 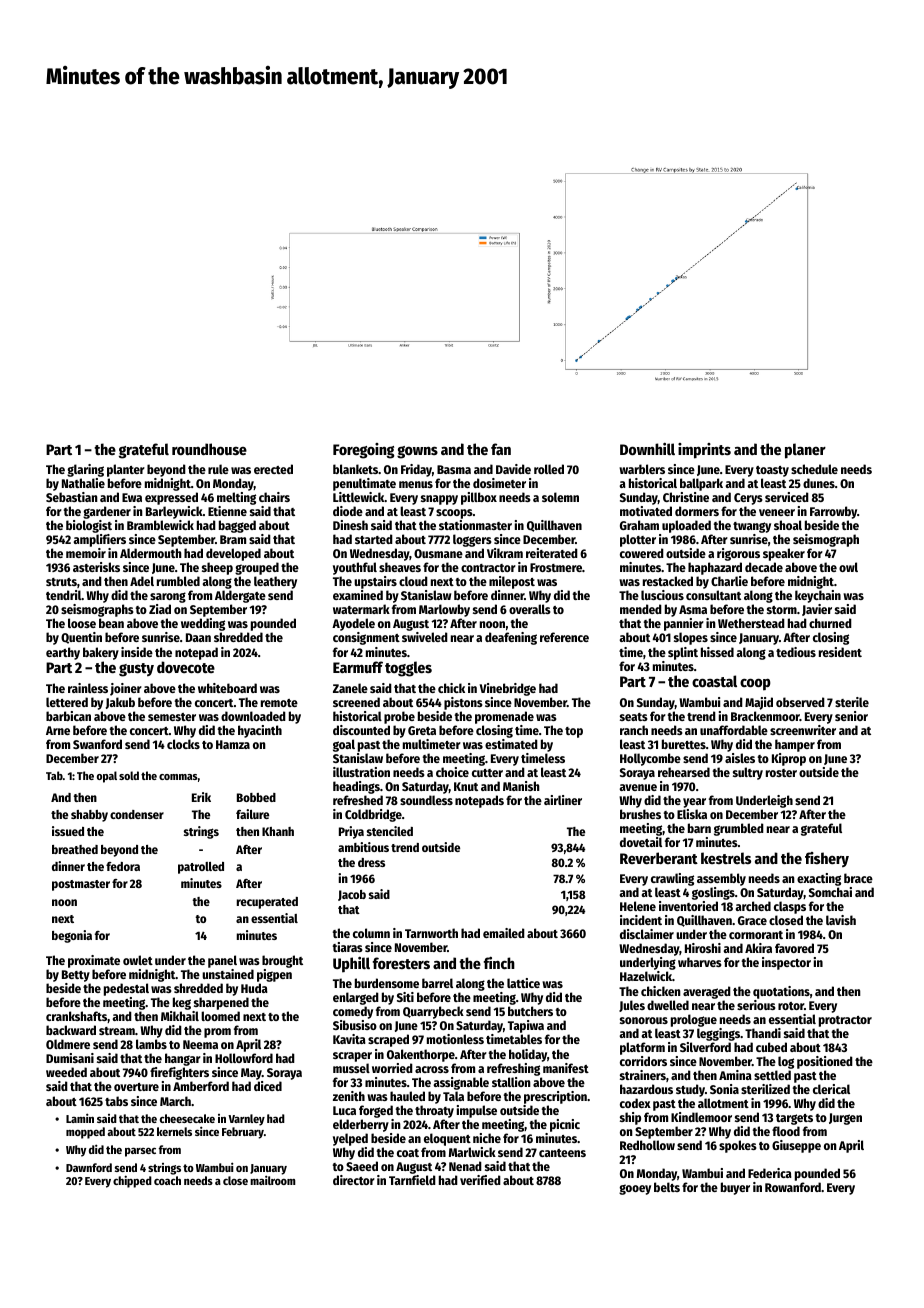 I want to click on Tapiwa, so click(x=526, y=1027).
